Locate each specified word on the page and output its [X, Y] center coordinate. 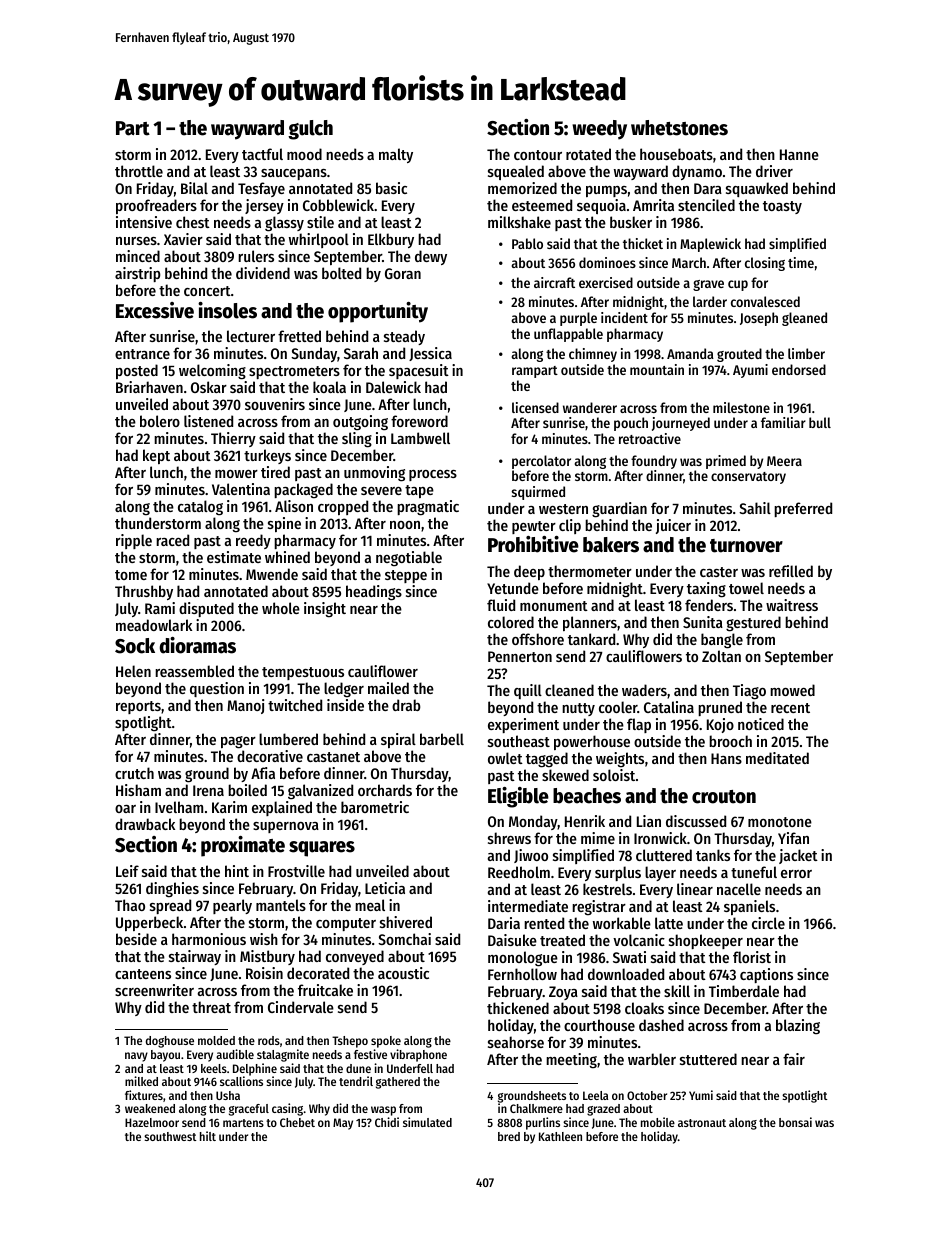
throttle [139, 171]
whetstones [679, 128]
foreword [419, 421]
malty [396, 155]
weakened [150, 1108]
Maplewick [710, 245]
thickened [518, 1008]
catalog [200, 508]
